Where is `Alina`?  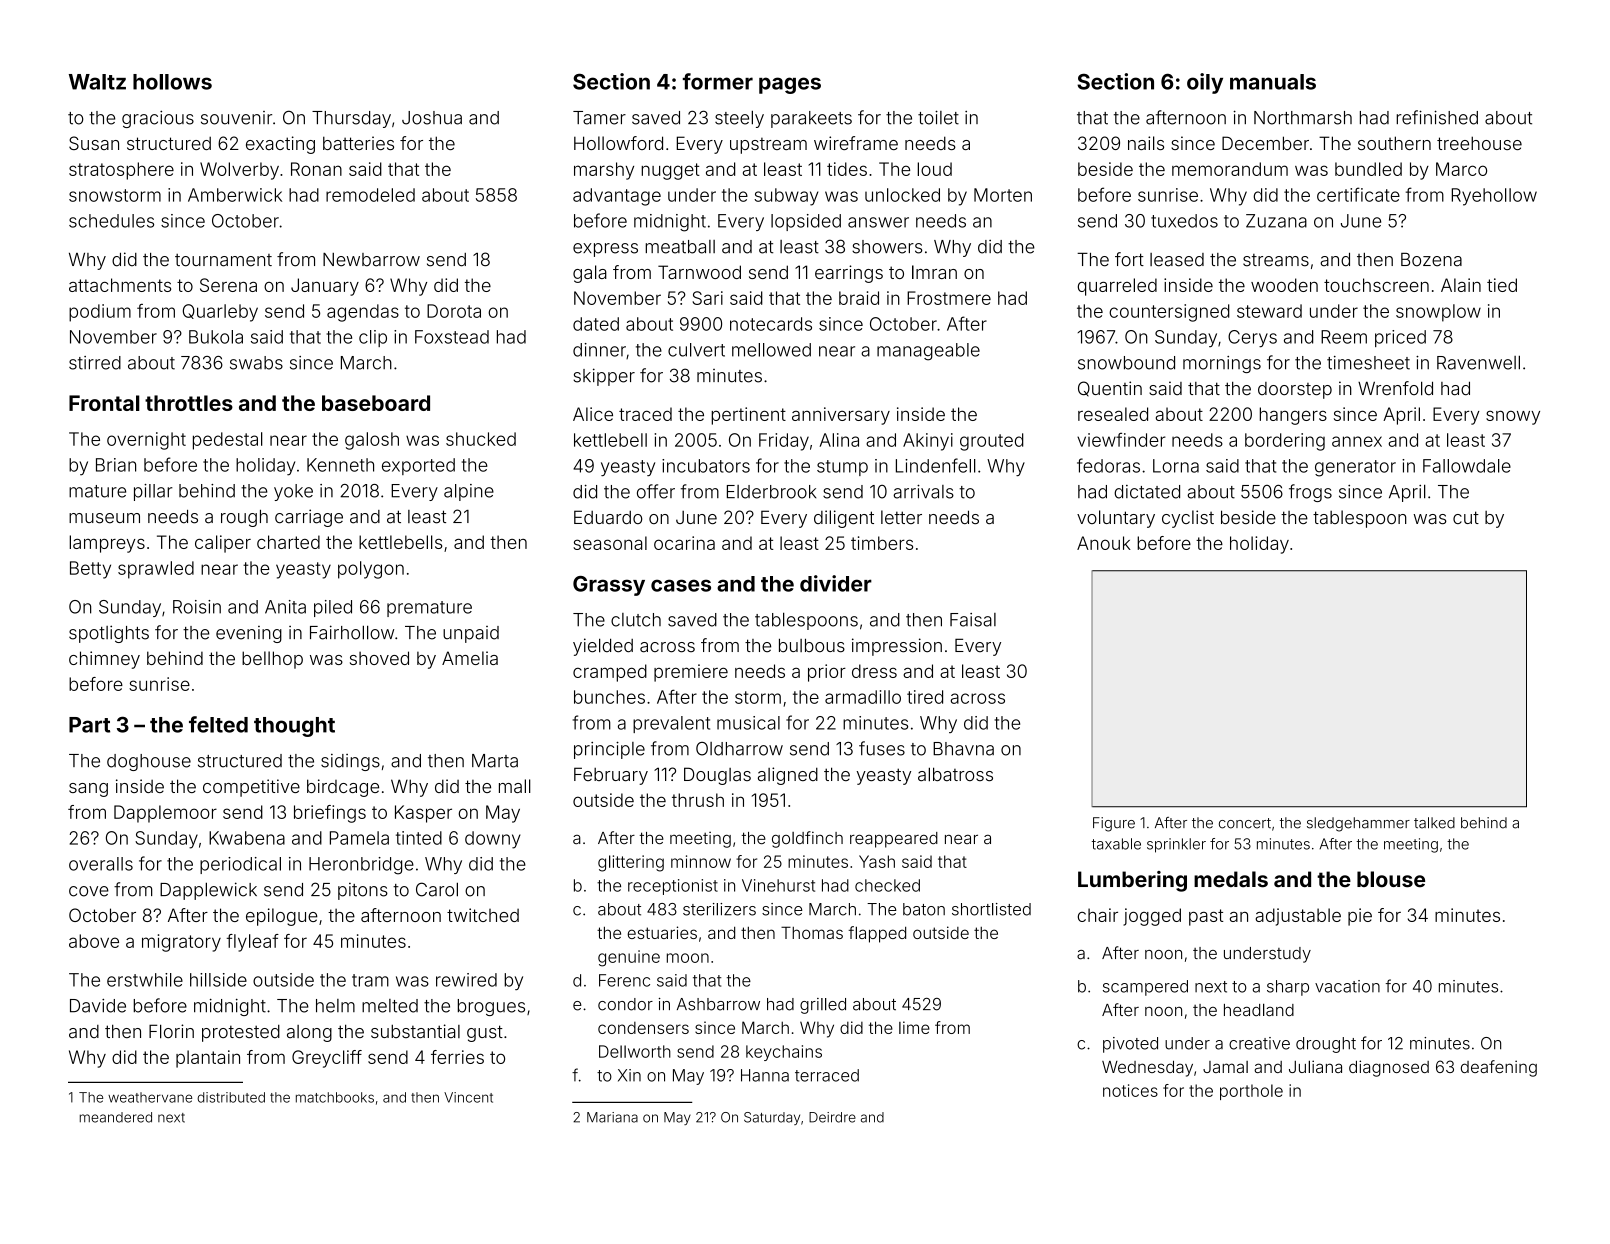 Alina is located at coordinates (839, 440).
